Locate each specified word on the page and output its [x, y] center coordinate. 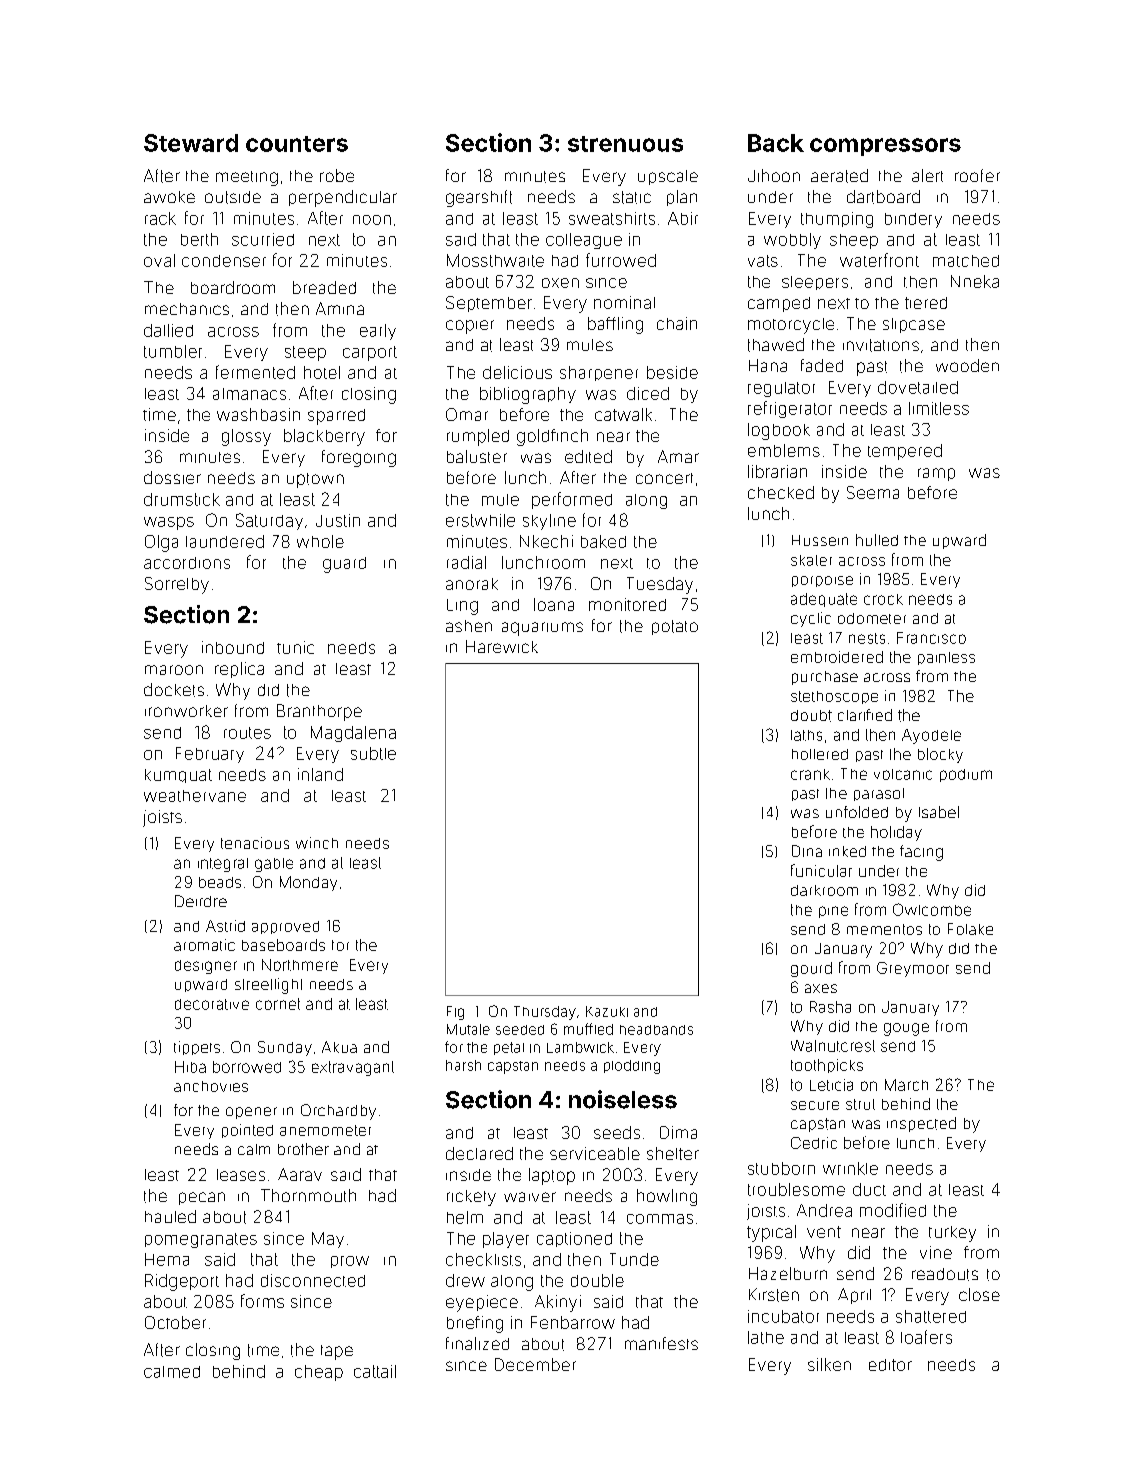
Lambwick [580, 1047]
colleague [584, 241]
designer [206, 967]
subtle [373, 753]
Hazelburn [788, 1273]
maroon [174, 670]
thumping [837, 220]
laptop [552, 1176]
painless [946, 658]
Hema [167, 1259]
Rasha [830, 1007]
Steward [191, 143]
